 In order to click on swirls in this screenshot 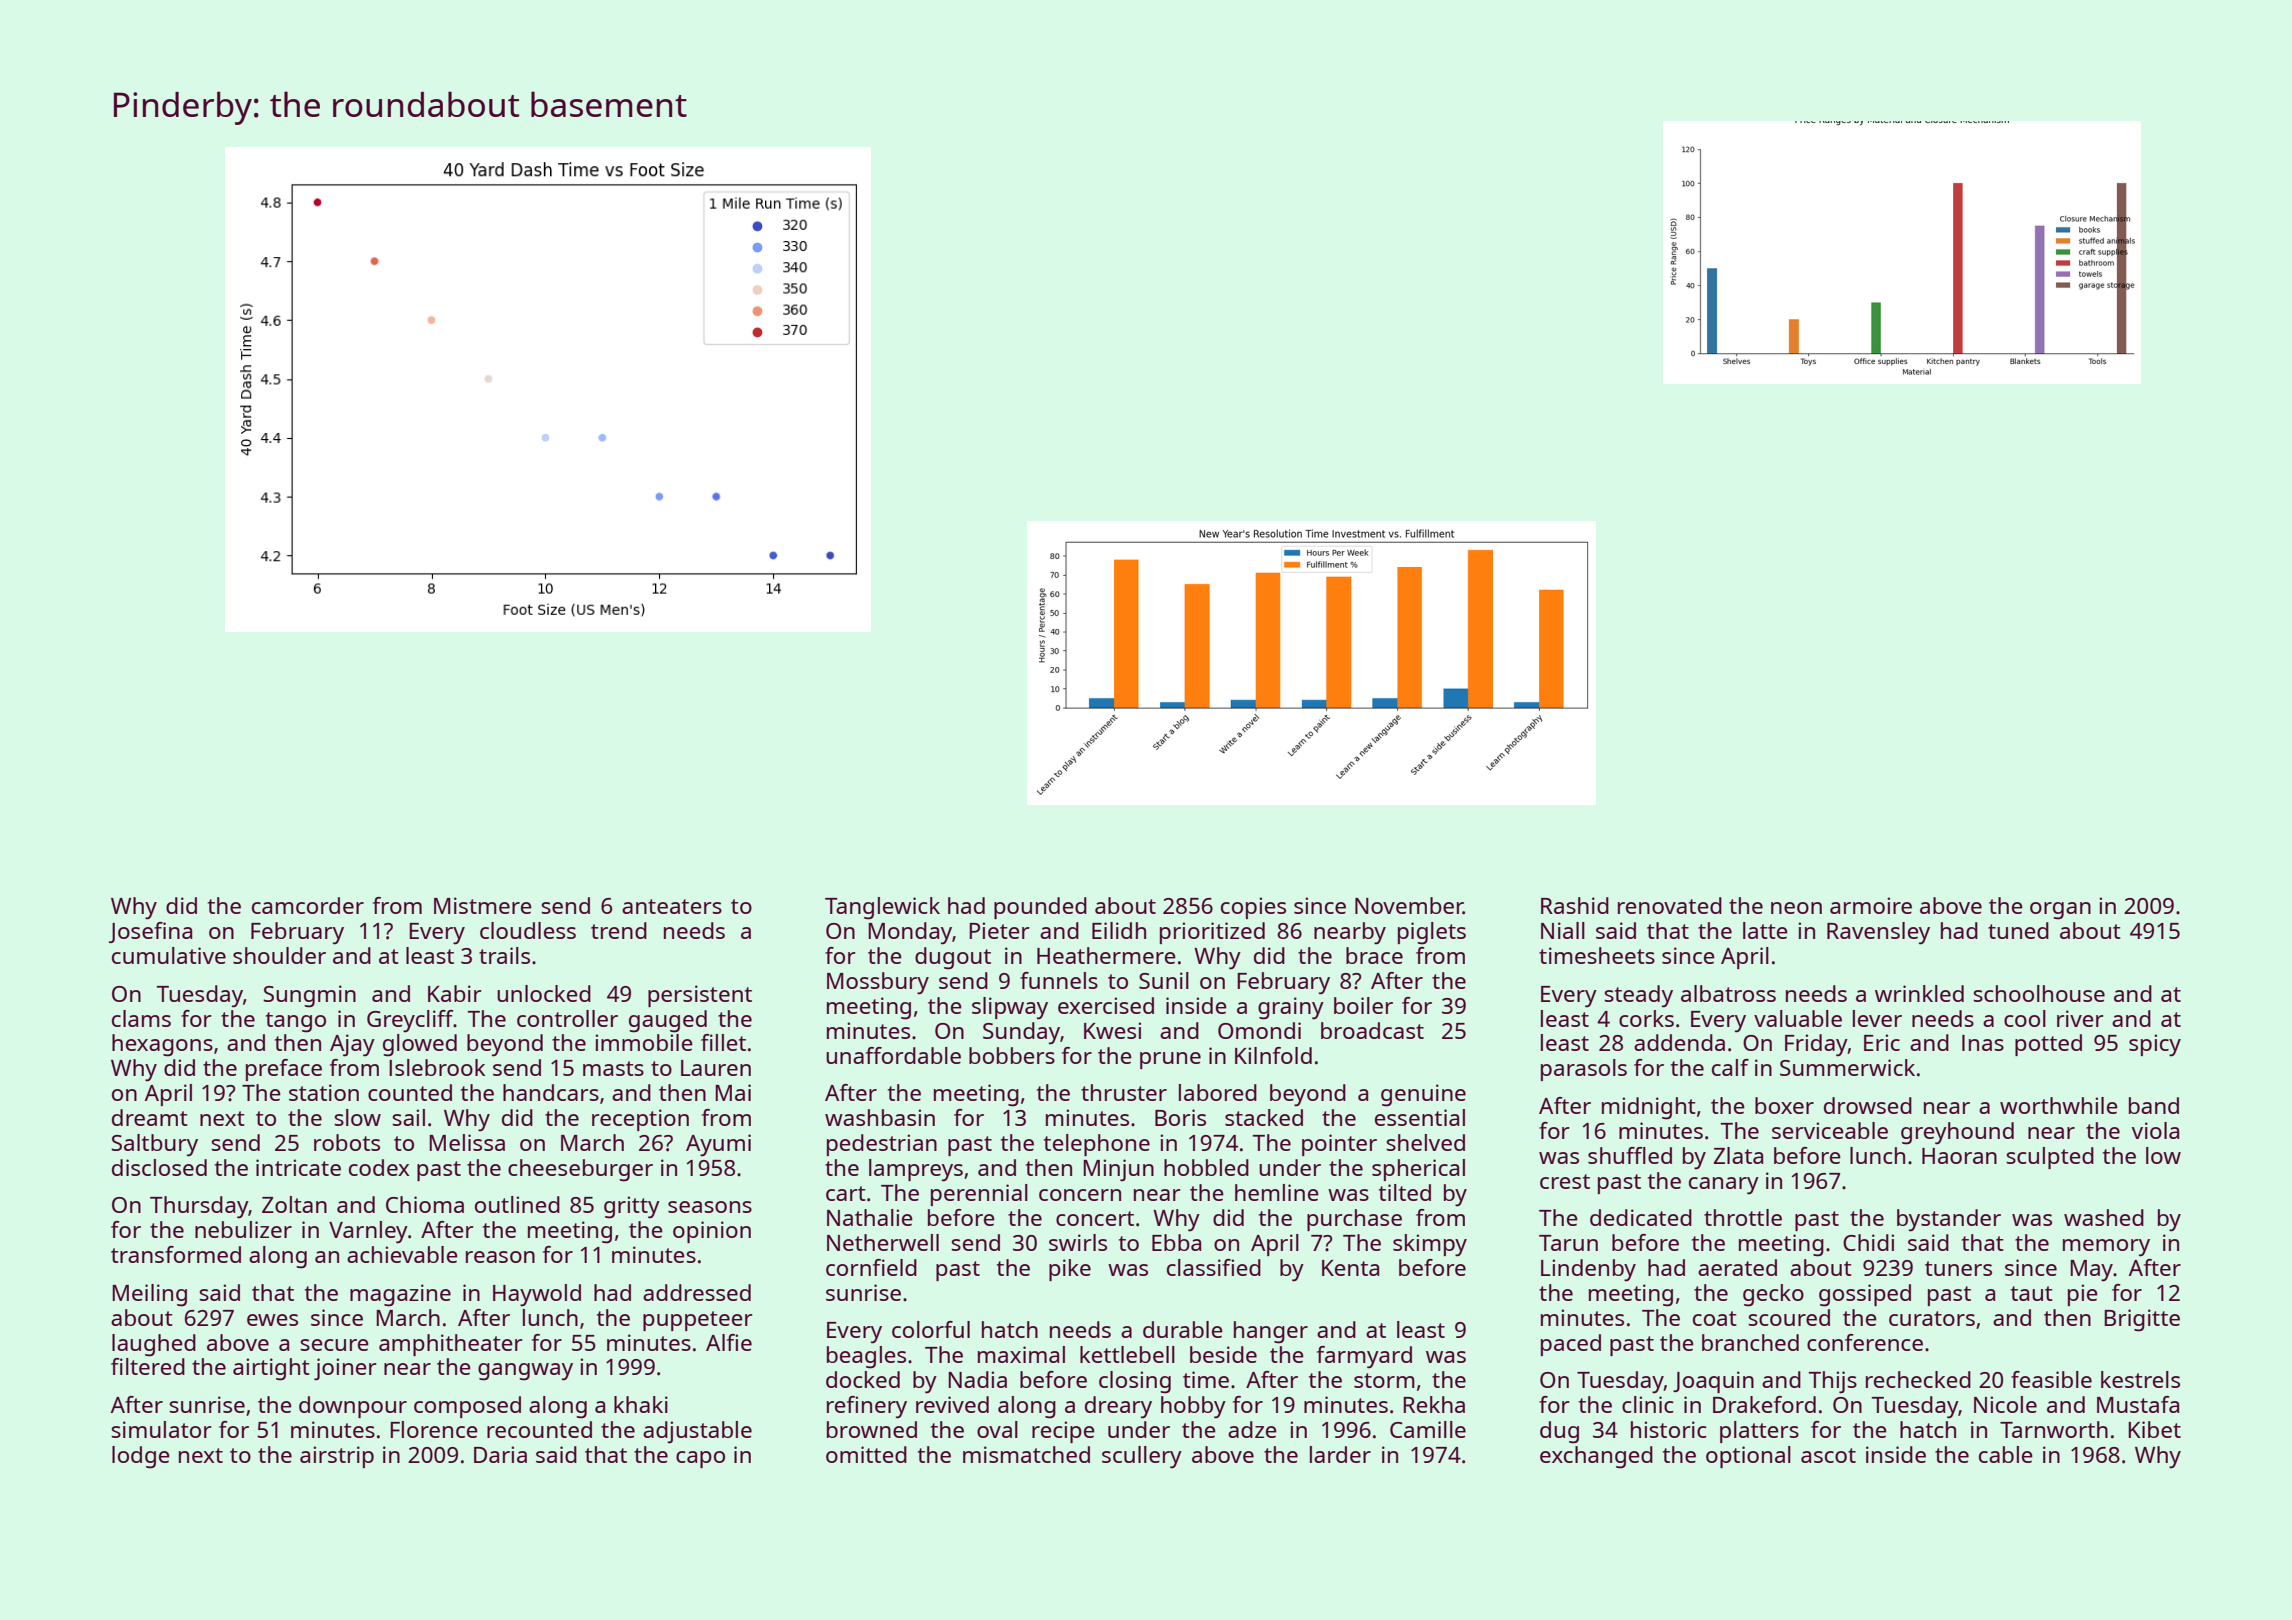, I will do `click(1078, 1242)`.
